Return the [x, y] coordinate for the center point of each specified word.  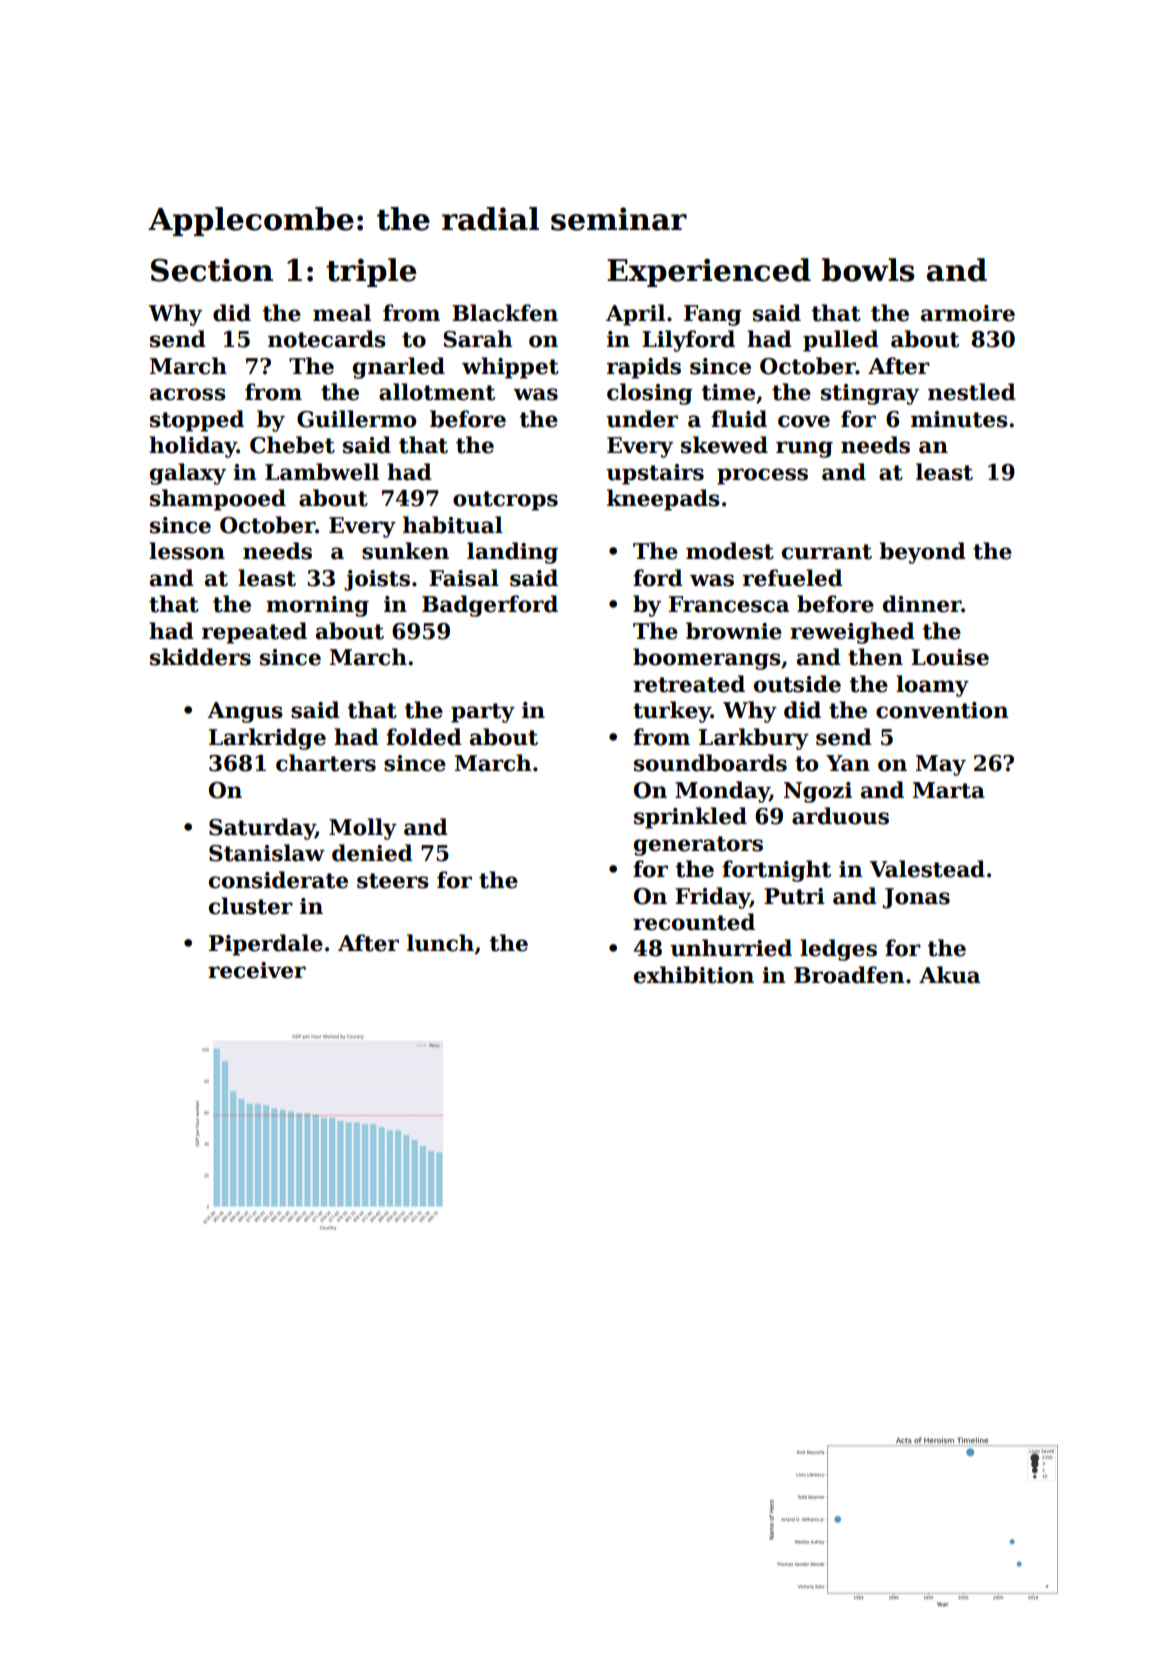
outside [797, 684]
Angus [245, 712]
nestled [972, 392]
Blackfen [505, 313]
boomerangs [707, 659]
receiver [257, 970]
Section [212, 270]
